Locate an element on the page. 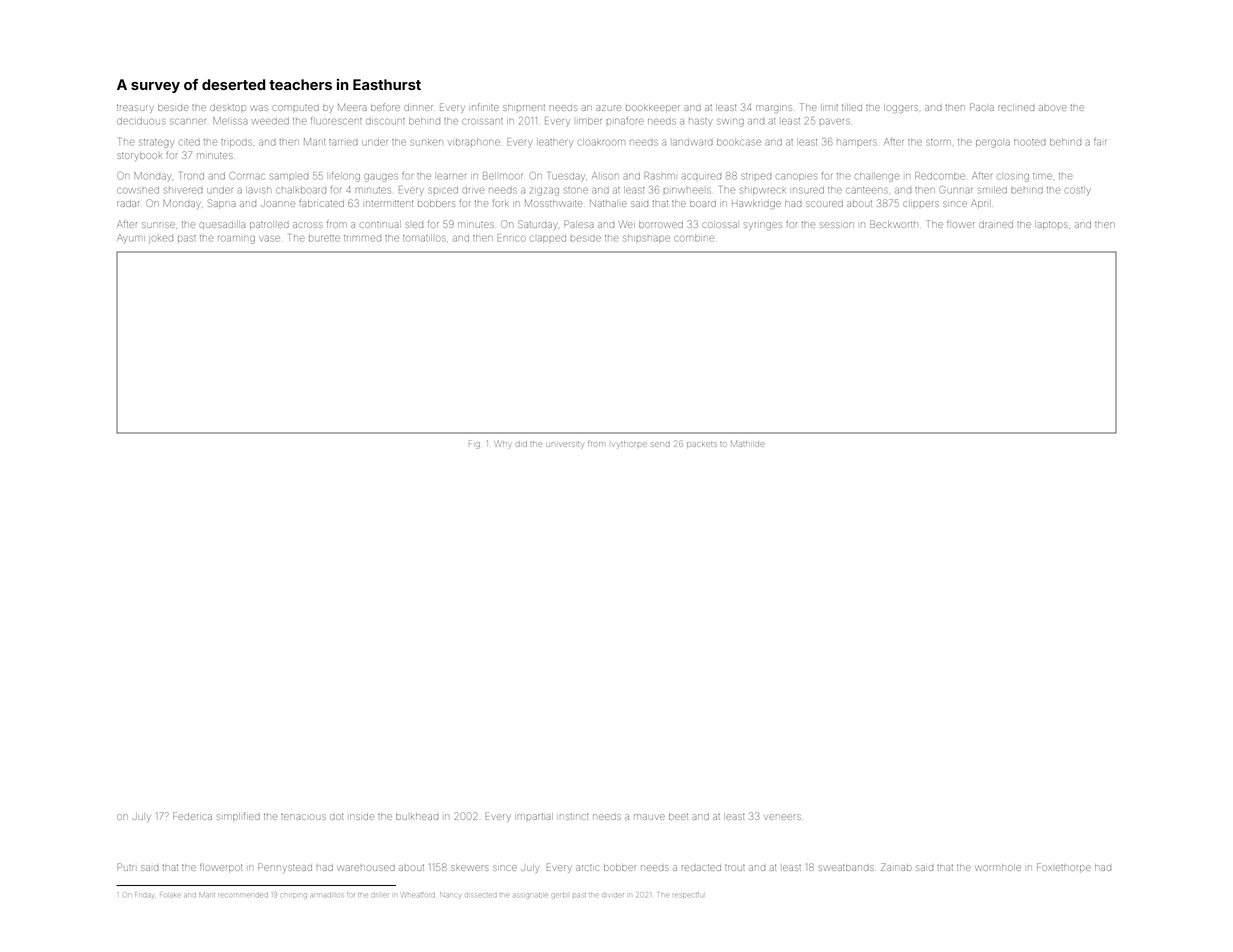 The width and height of the document is (1233, 952). treasury is located at coordinates (135, 108).
